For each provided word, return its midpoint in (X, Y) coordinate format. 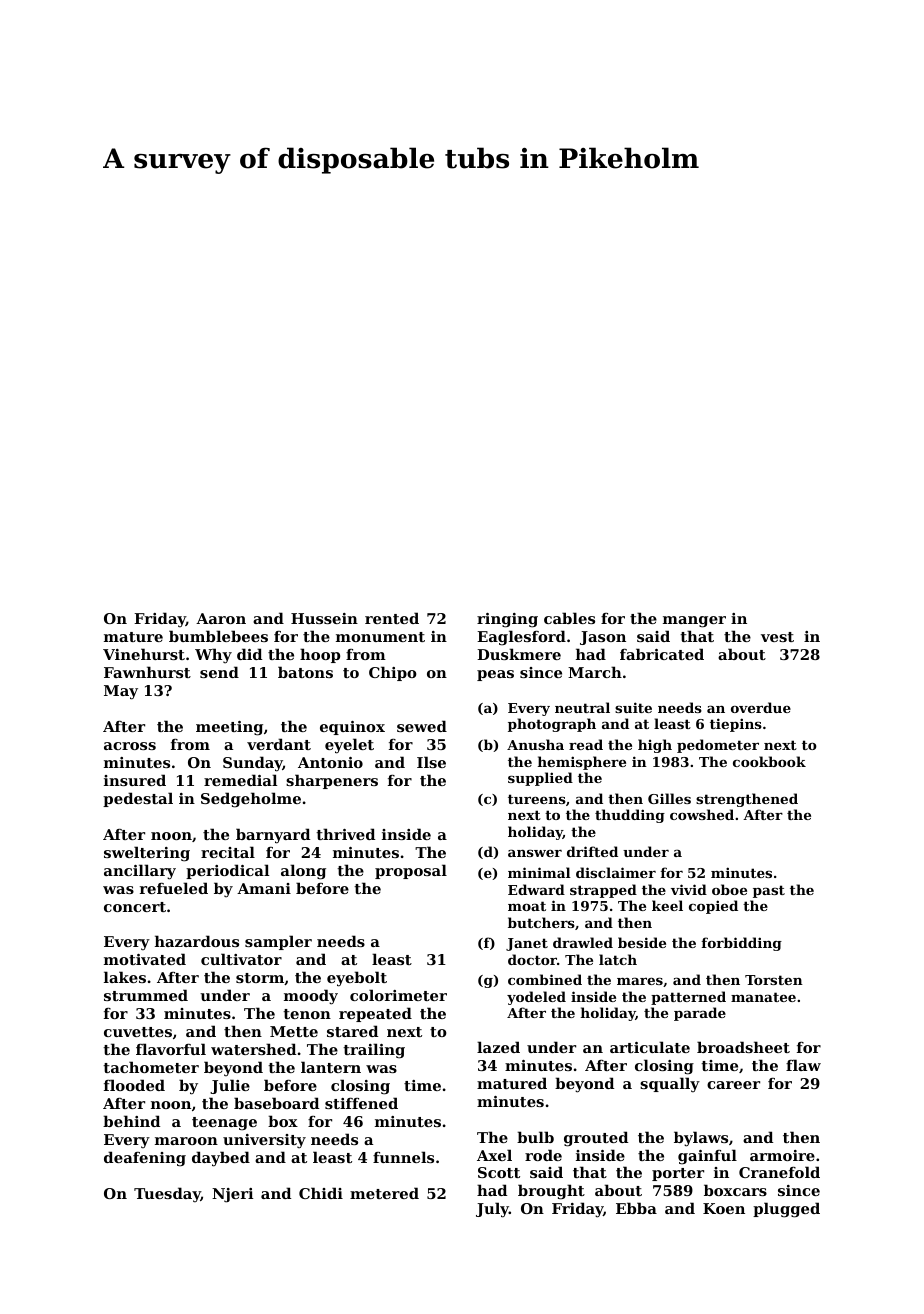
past (769, 891)
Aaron (221, 618)
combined (545, 979)
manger (694, 622)
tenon (307, 1014)
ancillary (140, 872)
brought (551, 1192)
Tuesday (167, 1195)
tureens (537, 799)
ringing (507, 620)
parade (700, 1014)
